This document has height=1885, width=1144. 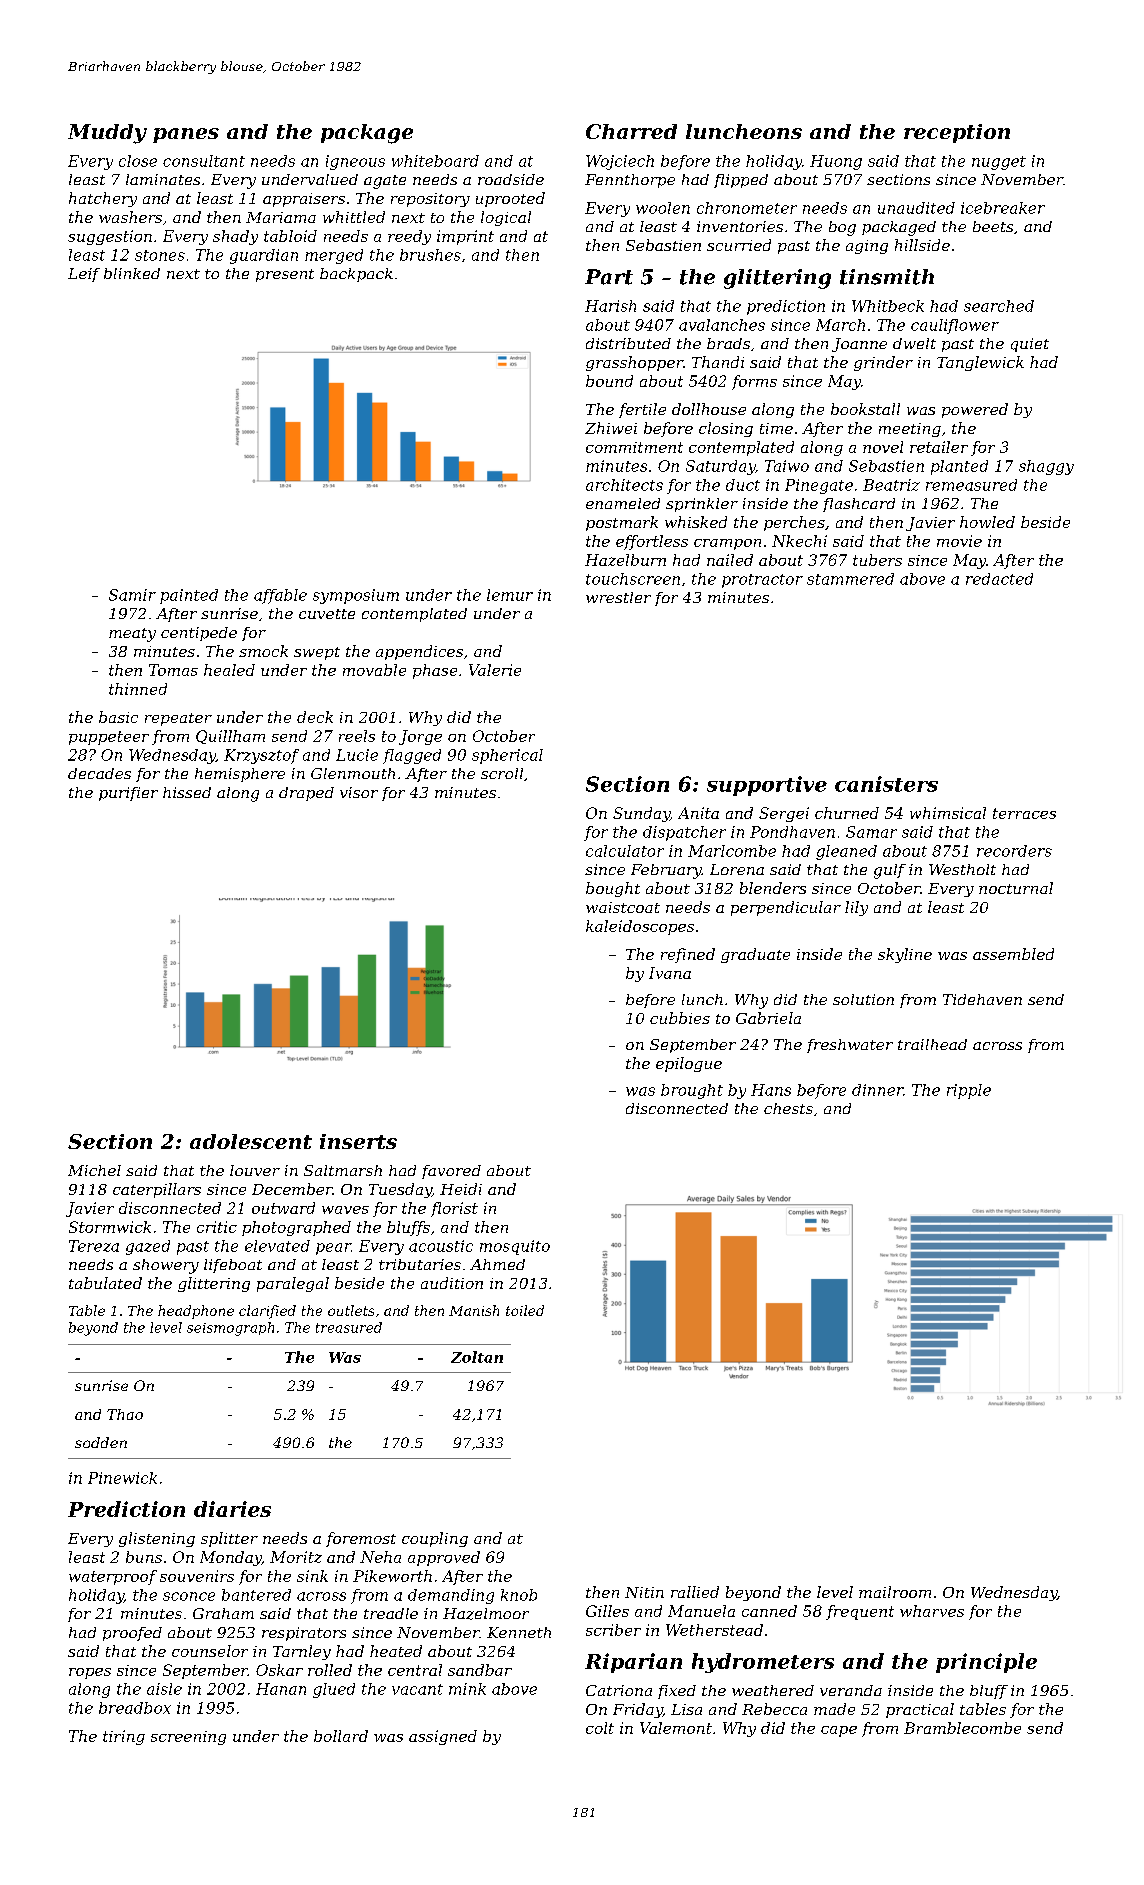 I want to click on decades, so click(x=99, y=773).
